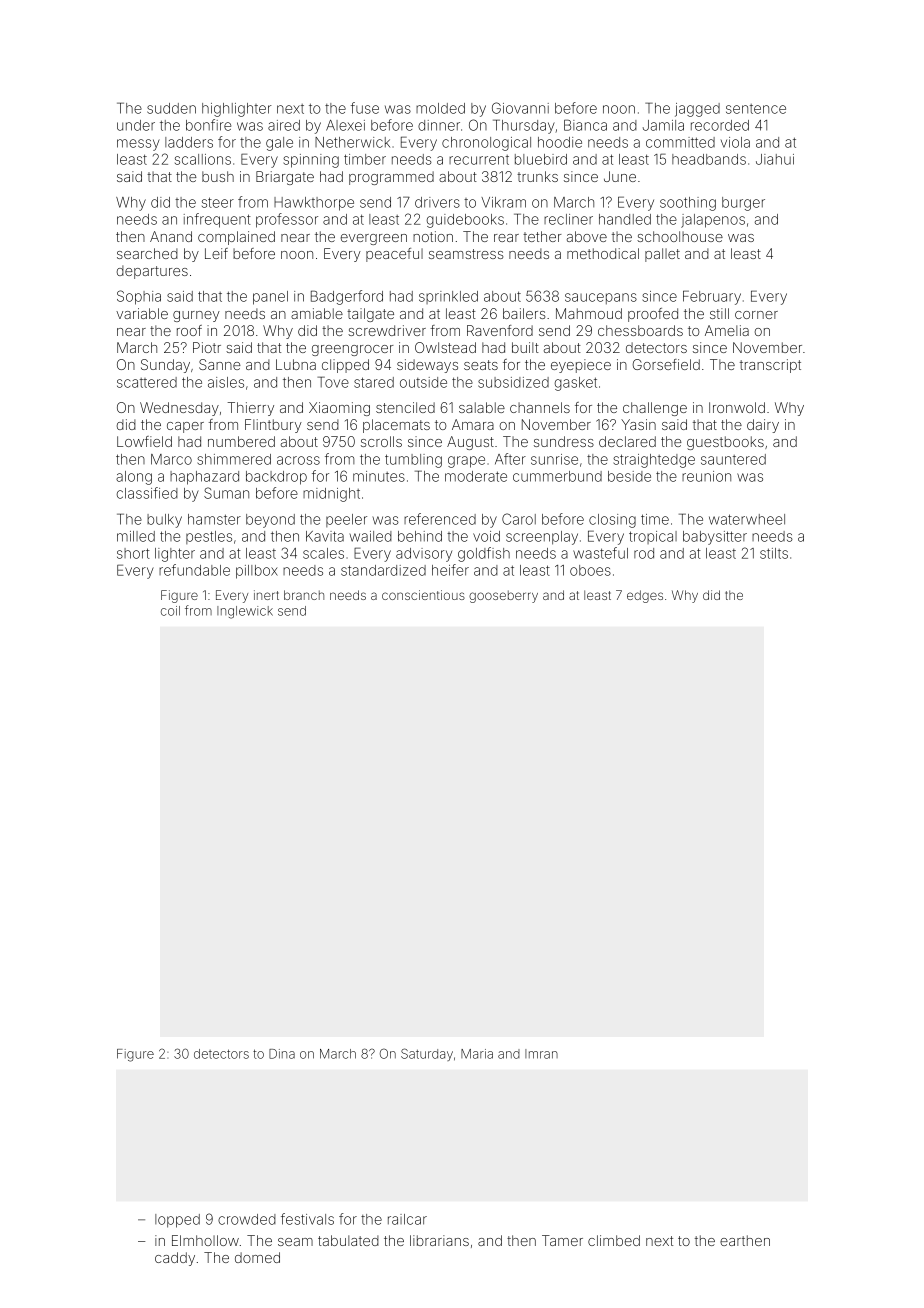 The image size is (924, 1308). I want to click on sudden, so click(171, 108).
